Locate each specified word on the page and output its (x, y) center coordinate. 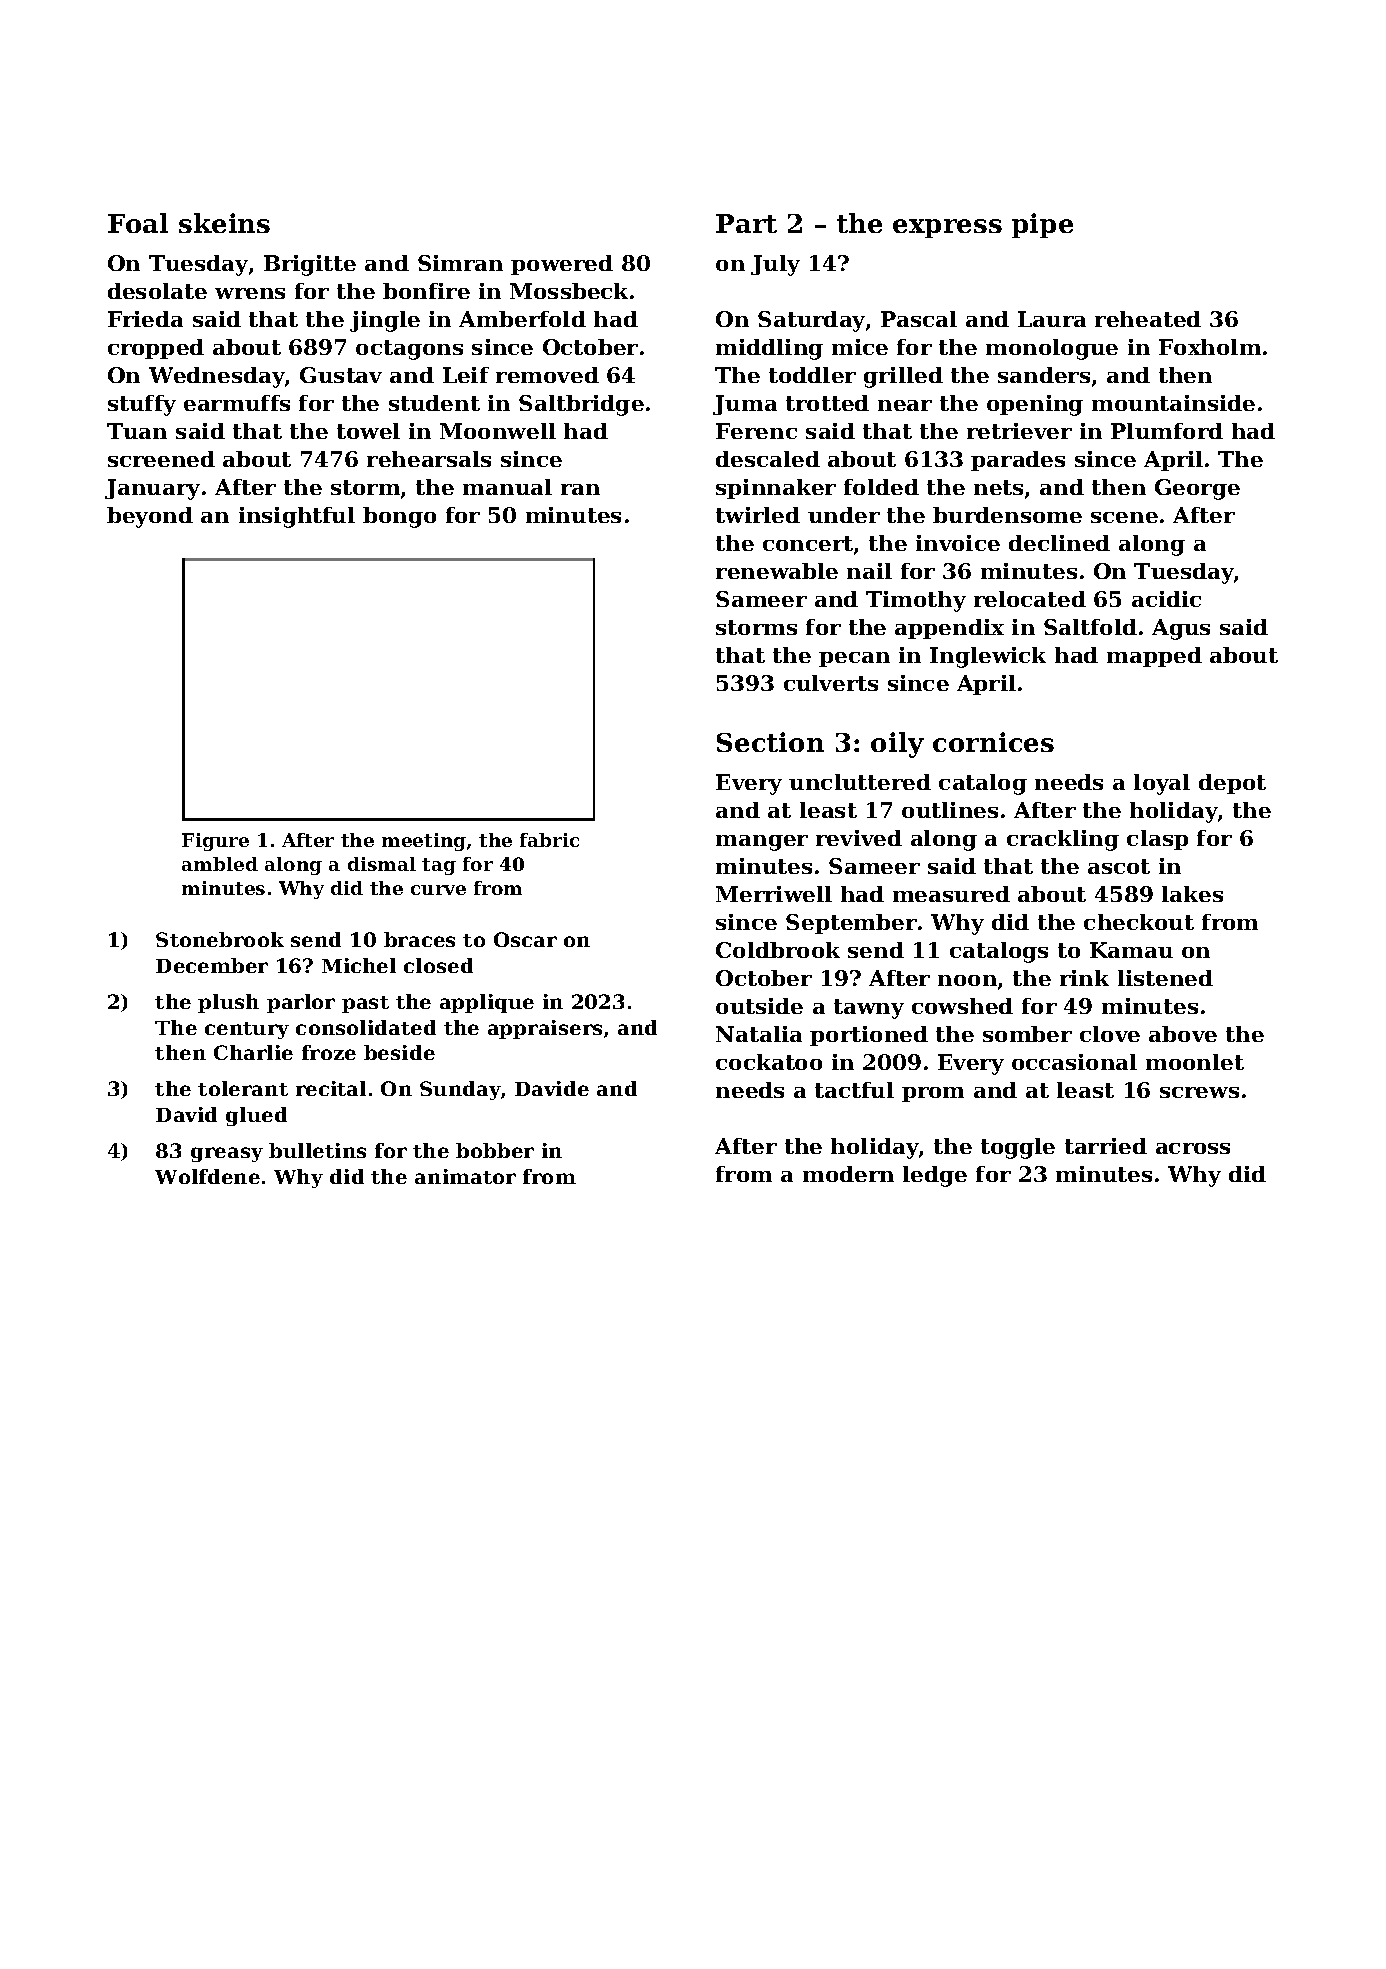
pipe (1042, 225)
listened (1165, 978)
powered (562, 265)
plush (228, 1003)
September (851, 924)
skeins (224, 223)
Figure (215, 842)
